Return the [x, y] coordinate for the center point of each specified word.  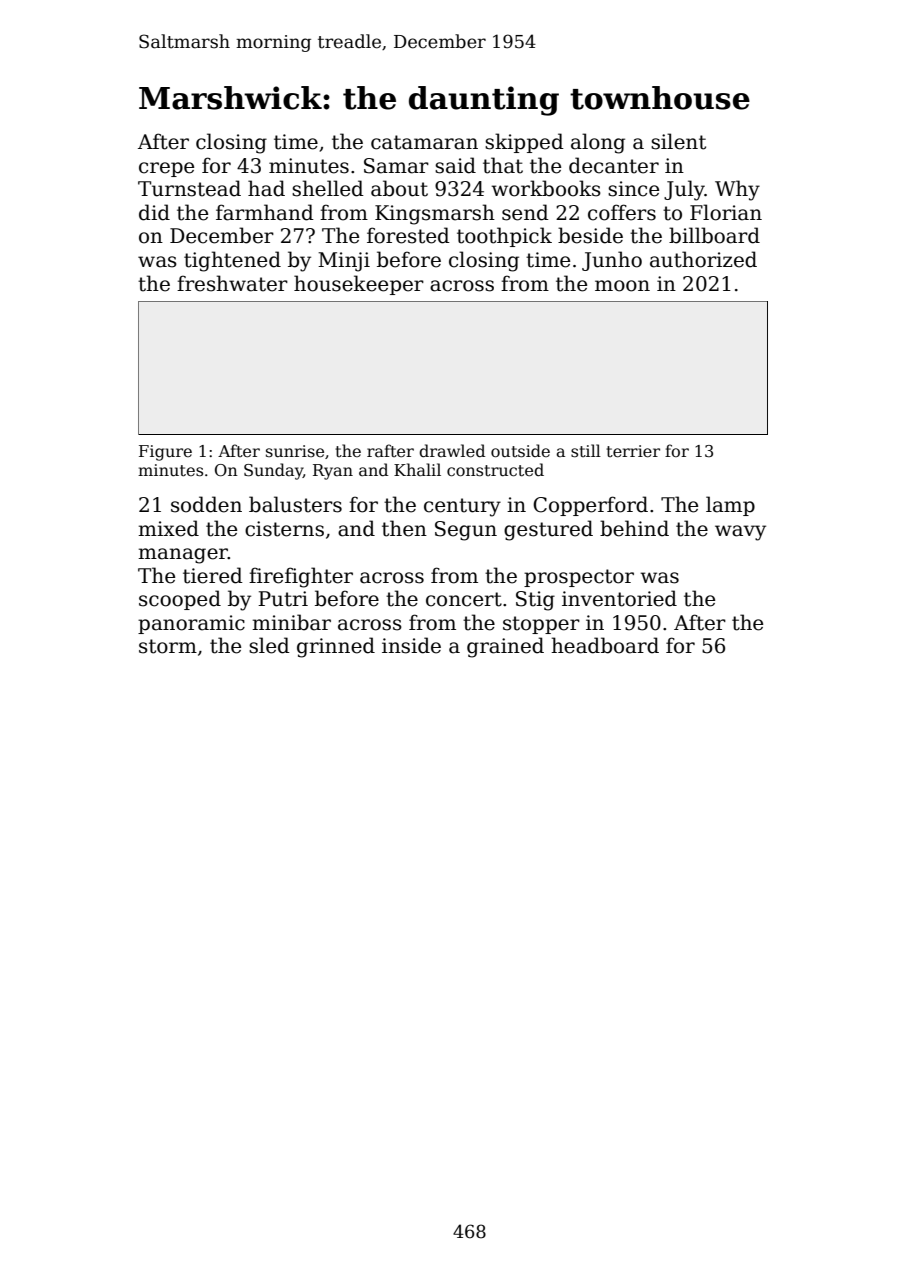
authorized [703, 259]
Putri [283, 599]
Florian [726, 212]
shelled [328, 188]
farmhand [265, 212]
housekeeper [359, 285]
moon [622, 286]
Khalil [417, 469]
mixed [168, 528]
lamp [730, 506]
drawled [452, 451]
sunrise [295, 451]
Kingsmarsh [435, 214]
